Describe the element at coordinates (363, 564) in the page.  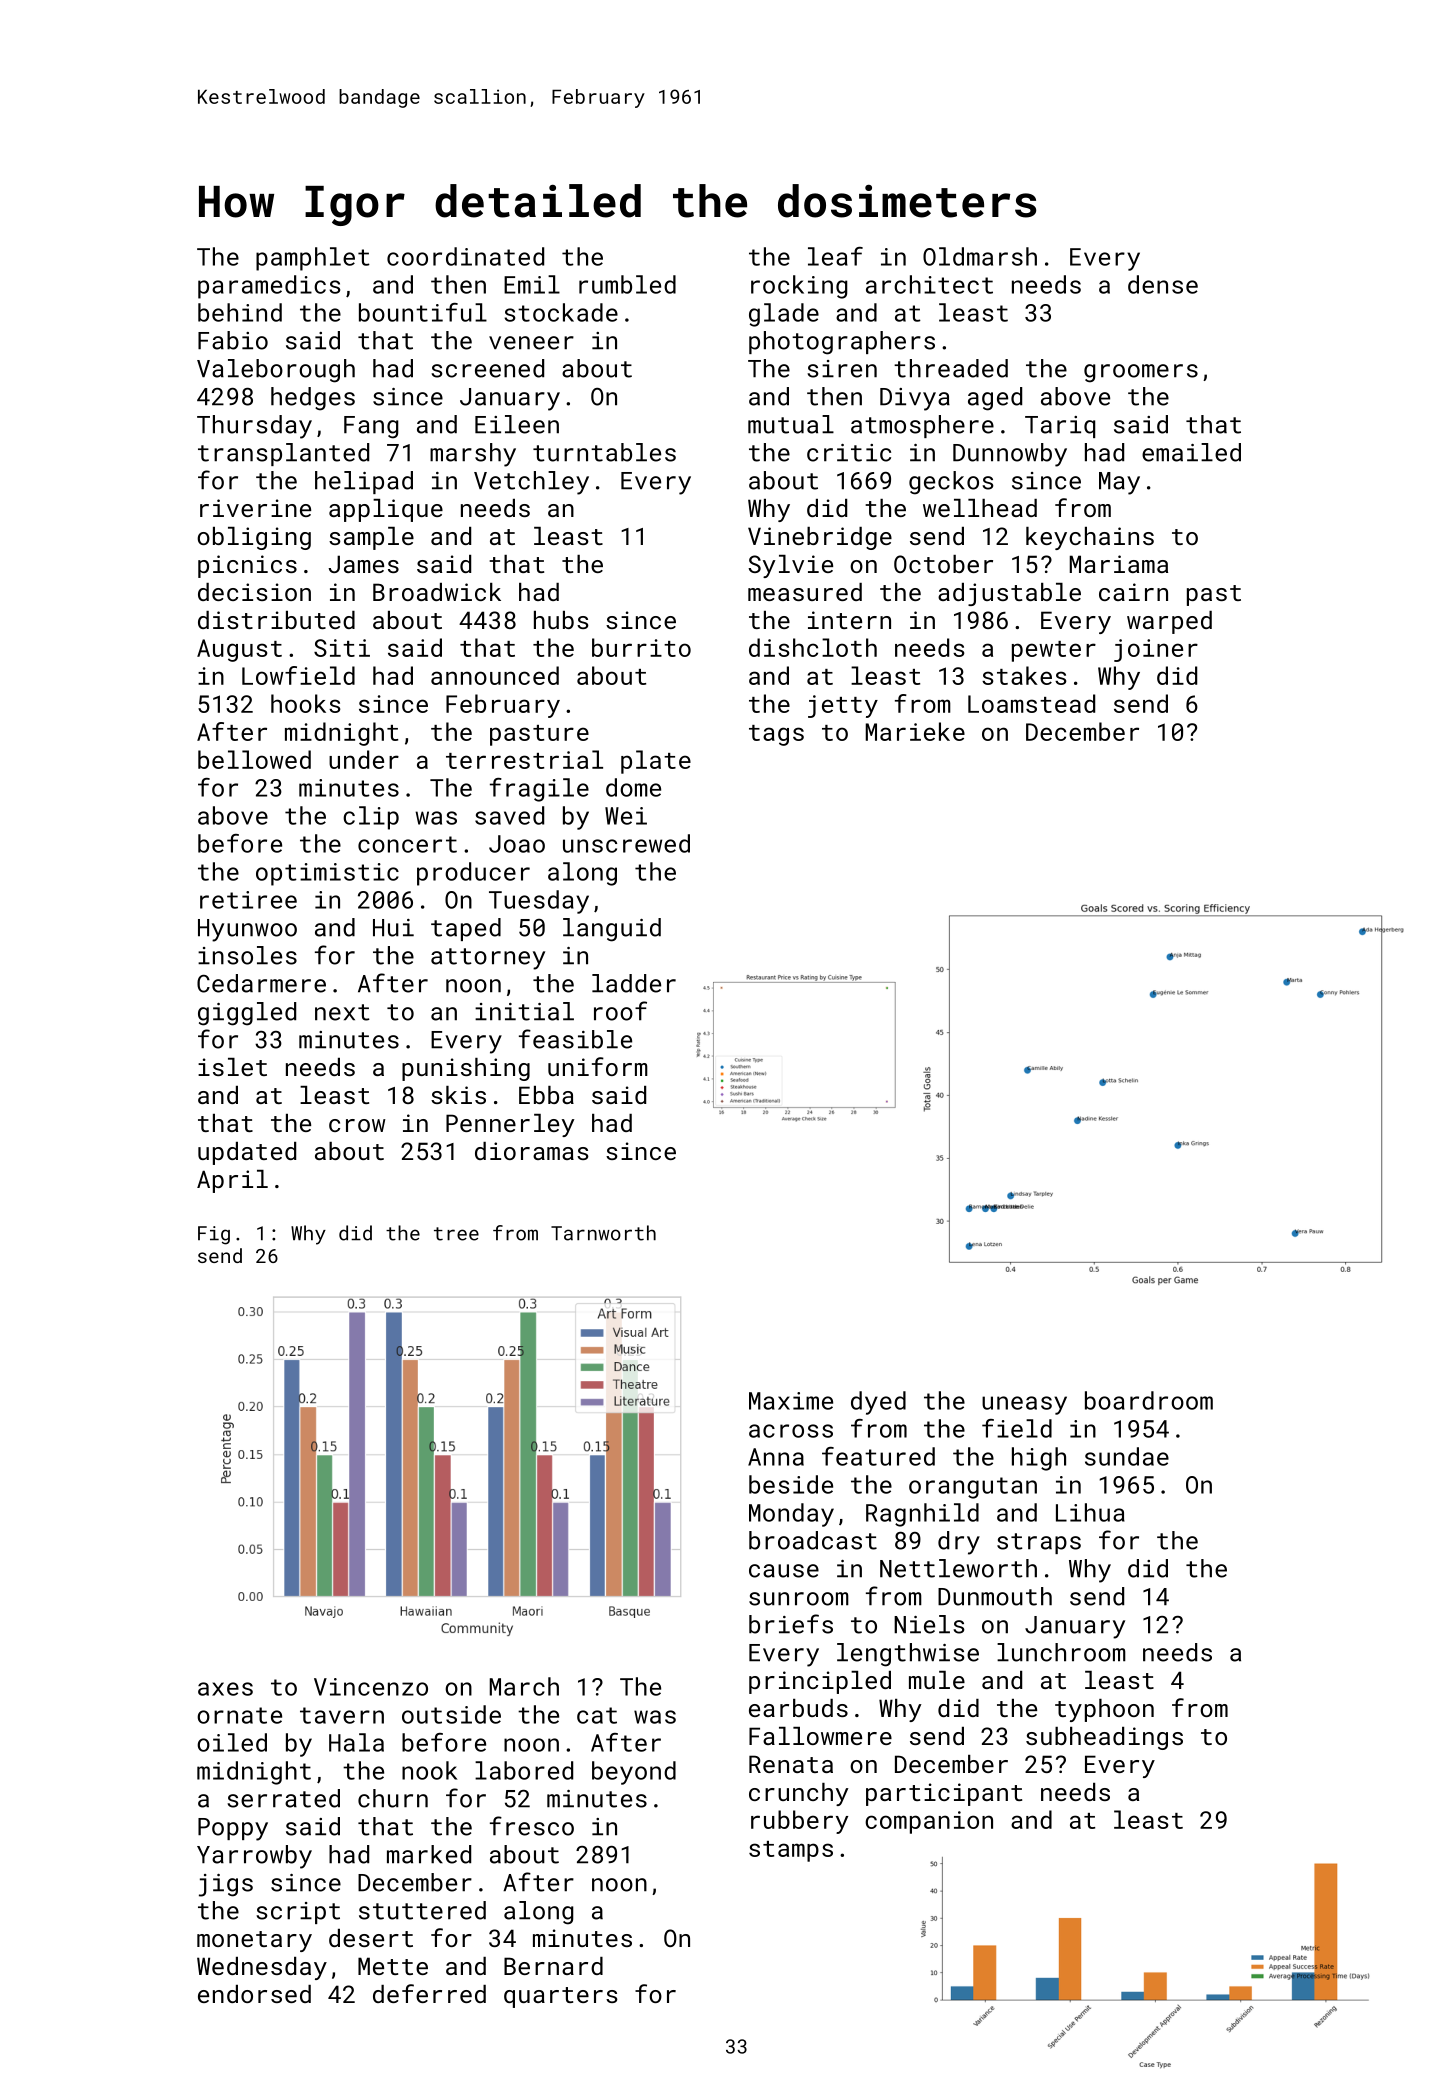
I see `James` at that location.
